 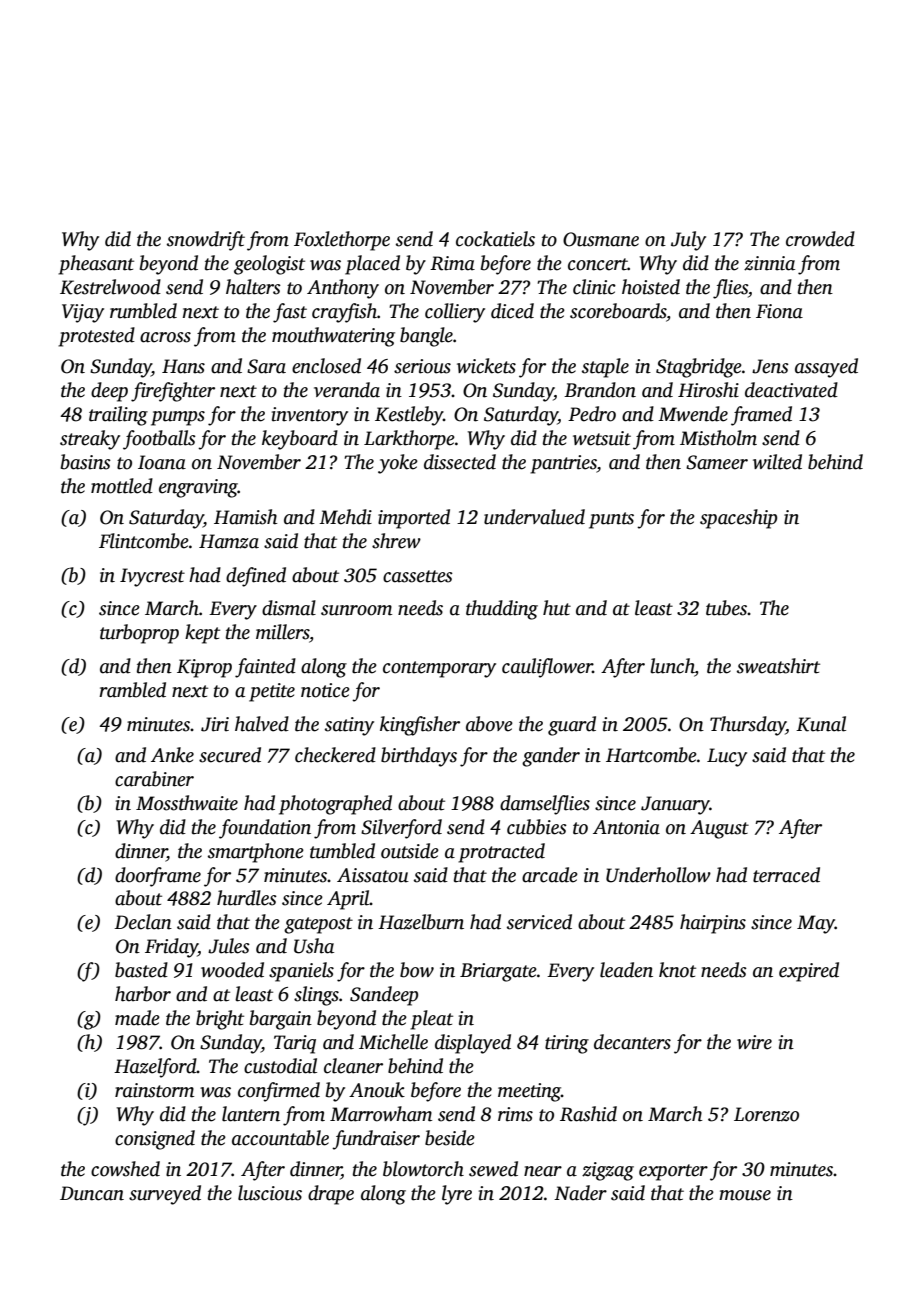 I want to click on crowded, so click(x=820, y=239).
